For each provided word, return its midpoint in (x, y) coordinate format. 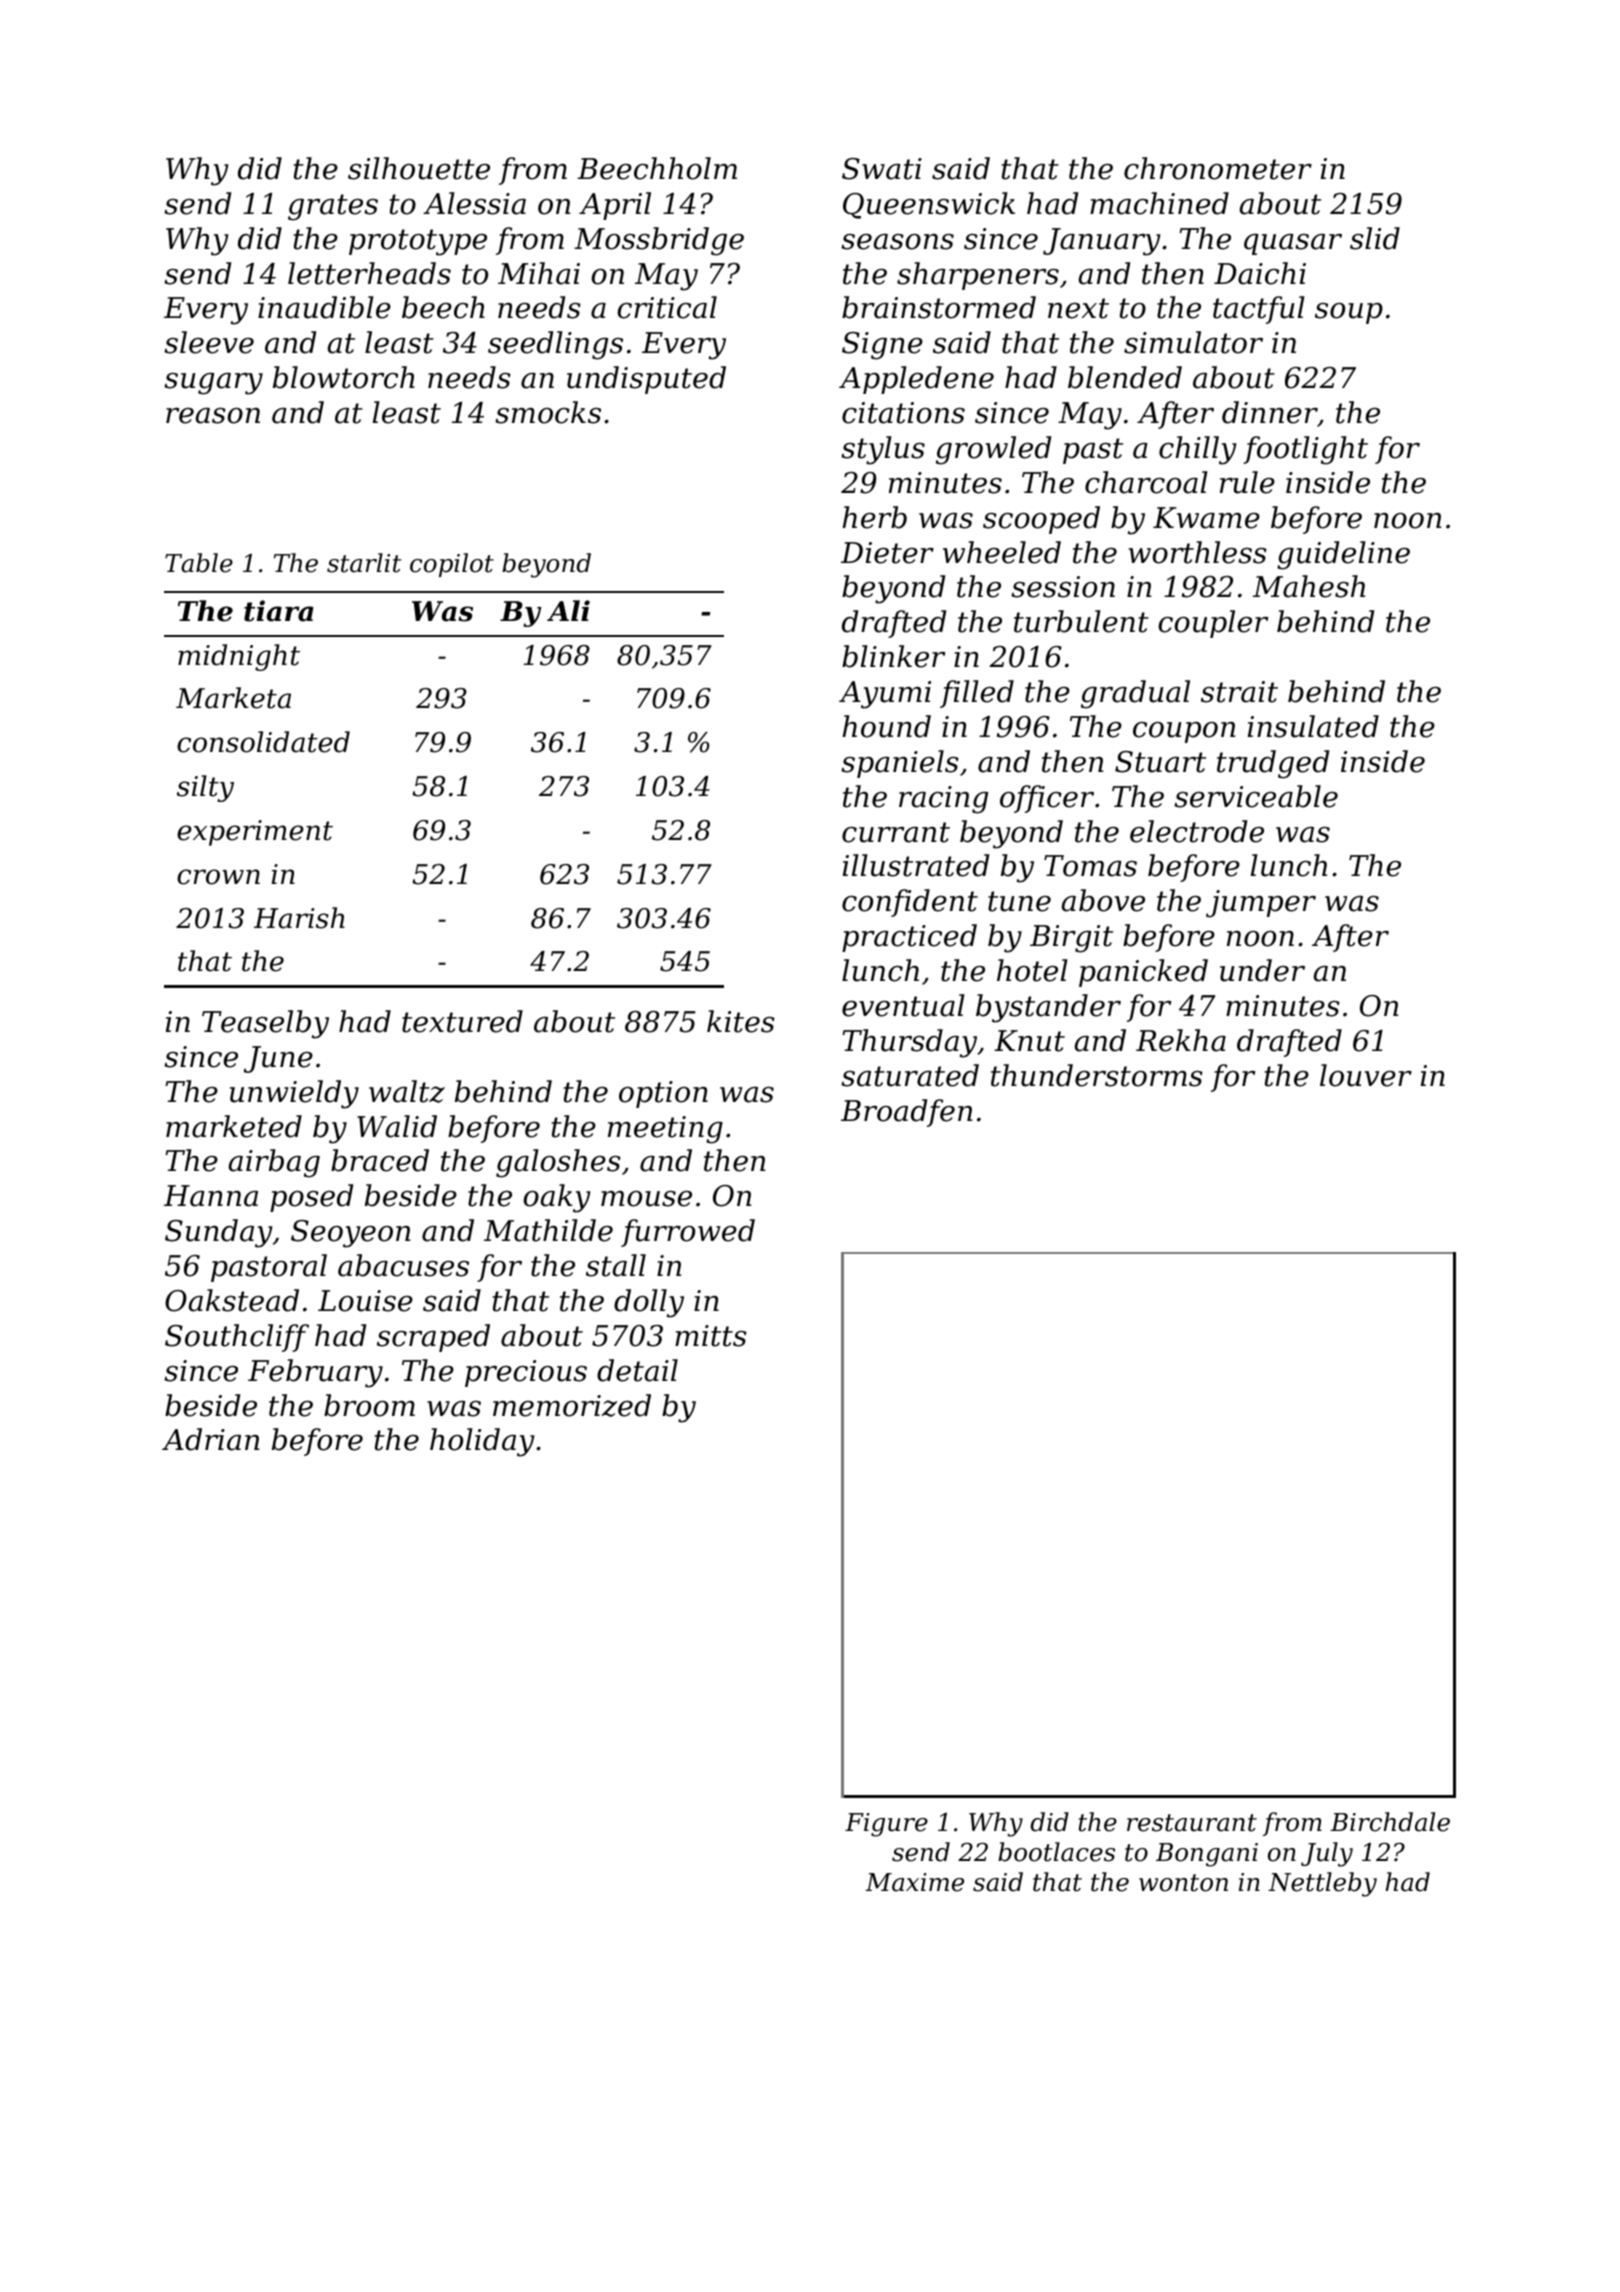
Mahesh (1309, 586)
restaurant (1192, 1823)
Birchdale (1390, 1822)
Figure (886, 1825)
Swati (882, 169)
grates (333, 207)
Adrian (210, 1439)
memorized (572, 1405)
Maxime (914, 1882)
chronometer (1218, 168)
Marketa (233, 698)
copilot (452, 565)
